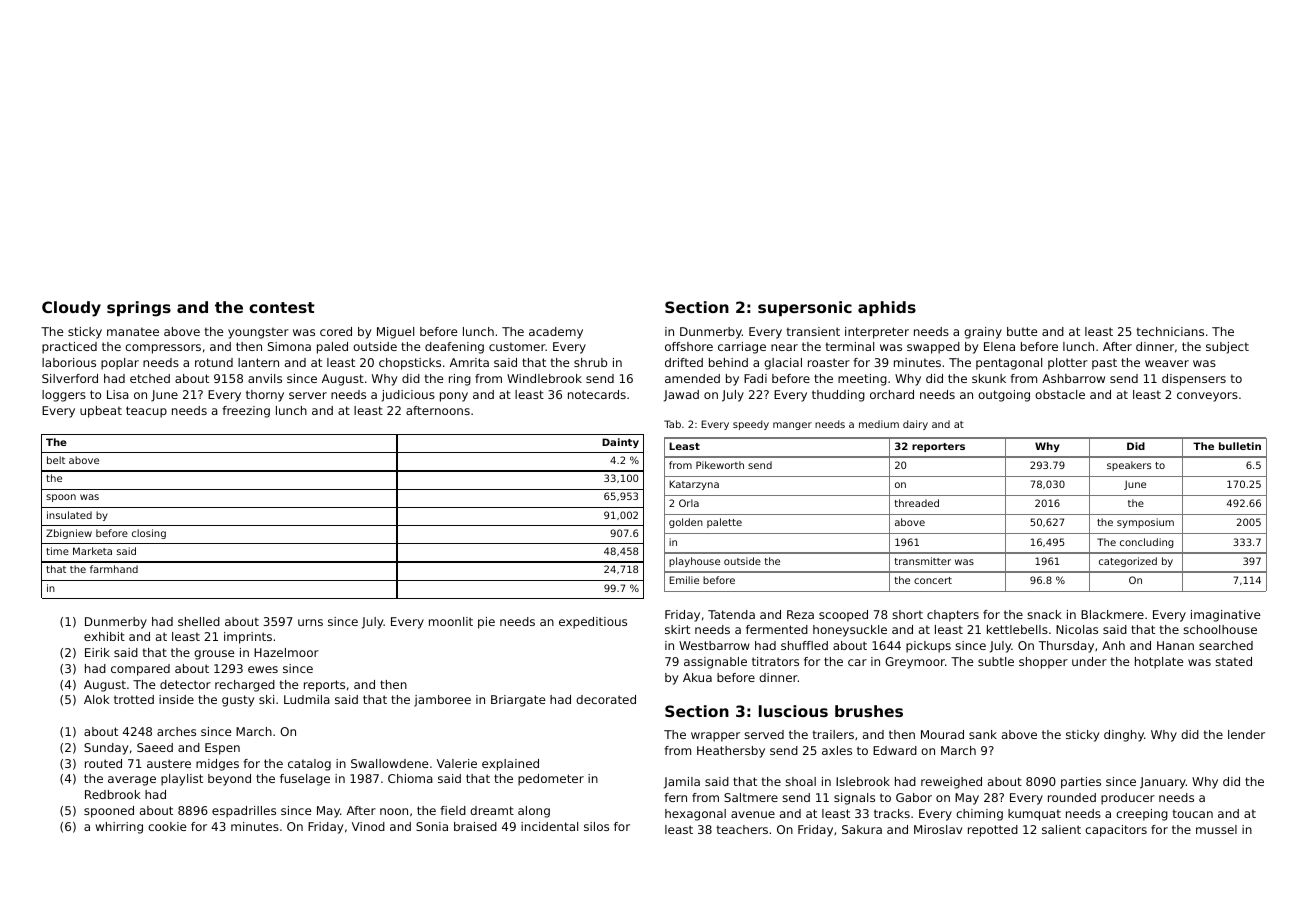  Describe the element at coordinates (71, 309) in the screenshot. I see `Cloudy` at that location.
